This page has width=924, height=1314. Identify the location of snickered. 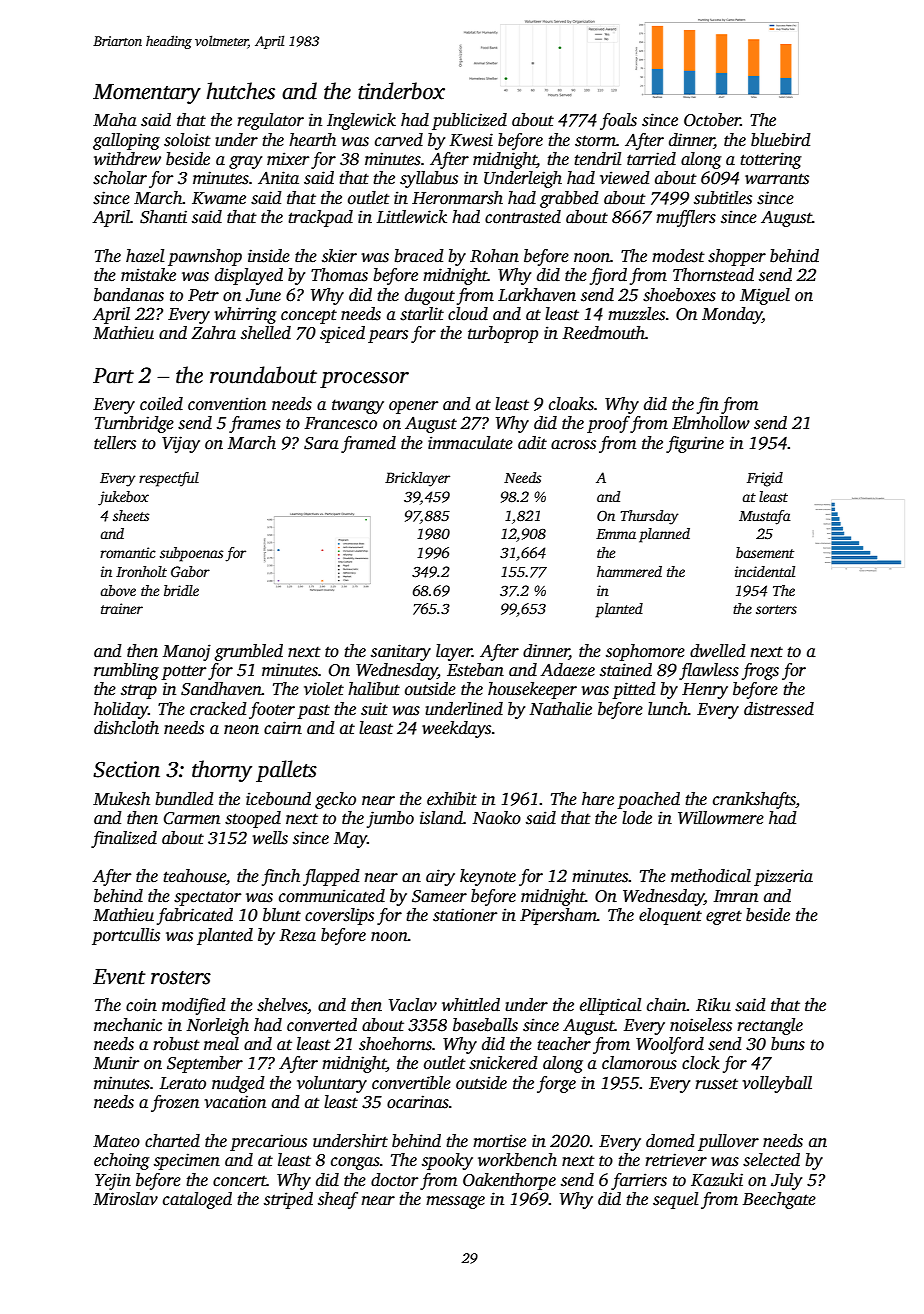
(503, 1063).
